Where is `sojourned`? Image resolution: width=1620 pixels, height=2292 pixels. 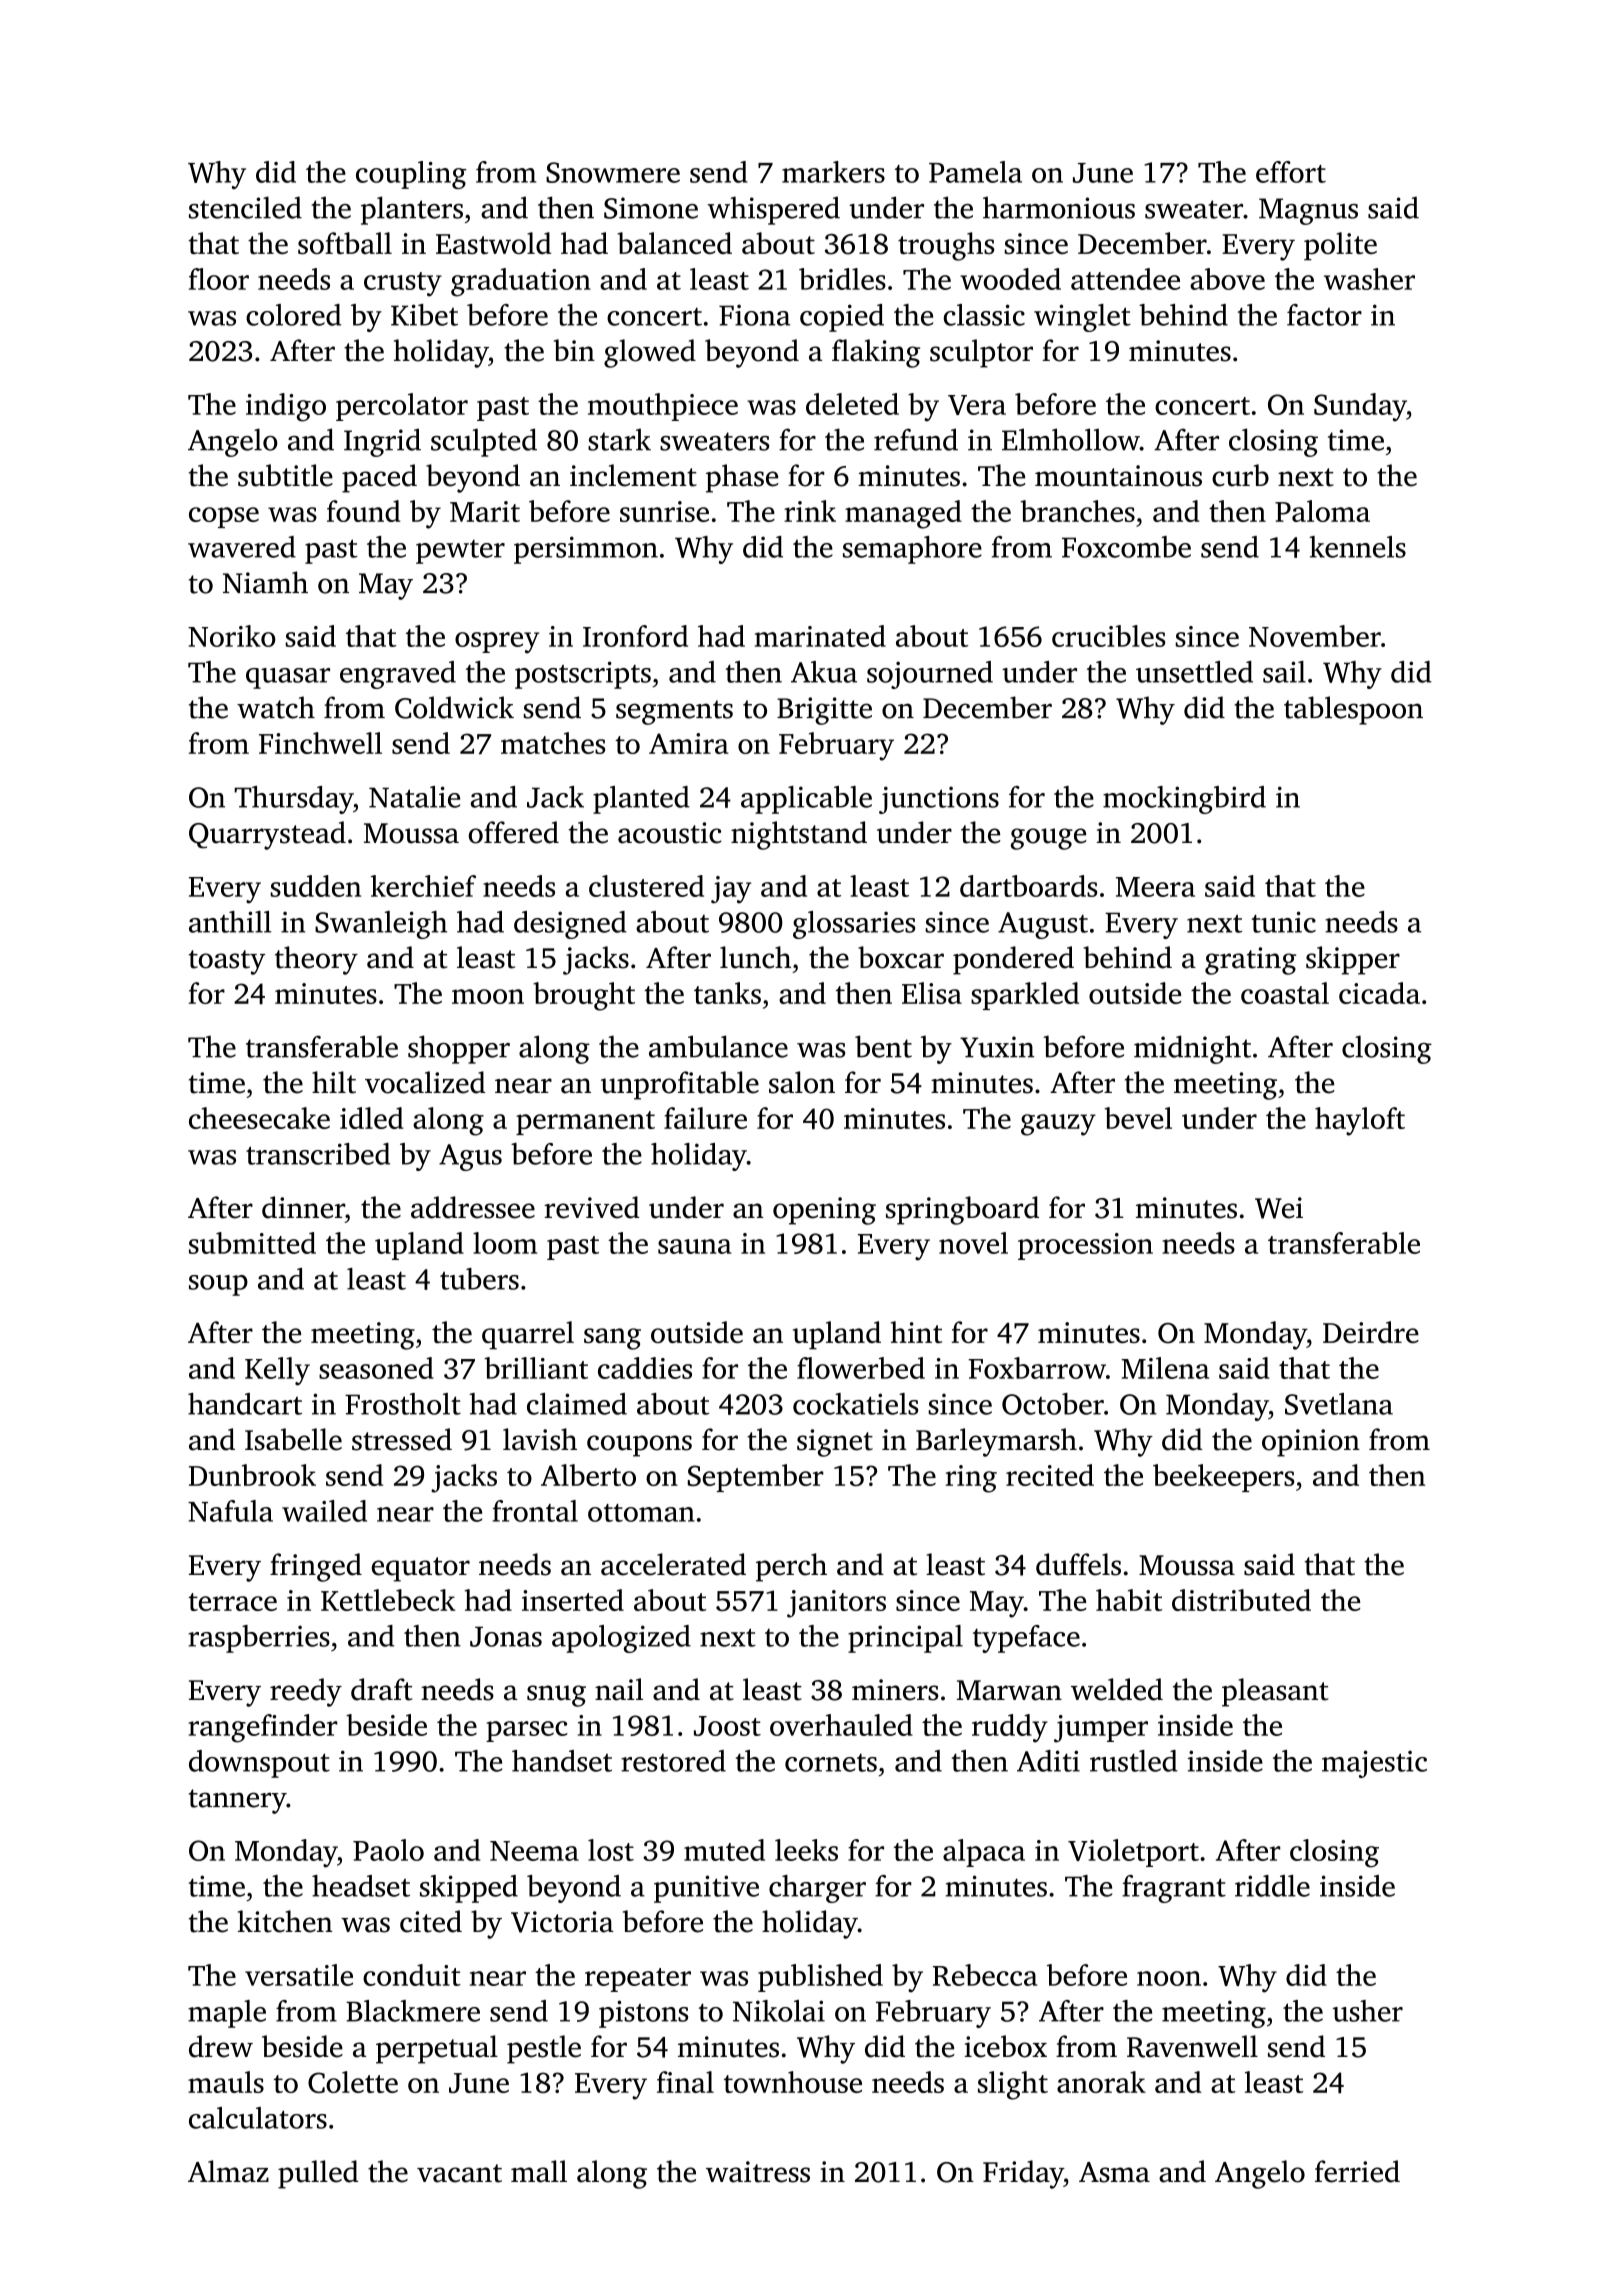 sojourned is located at coordinates (930, 675).
